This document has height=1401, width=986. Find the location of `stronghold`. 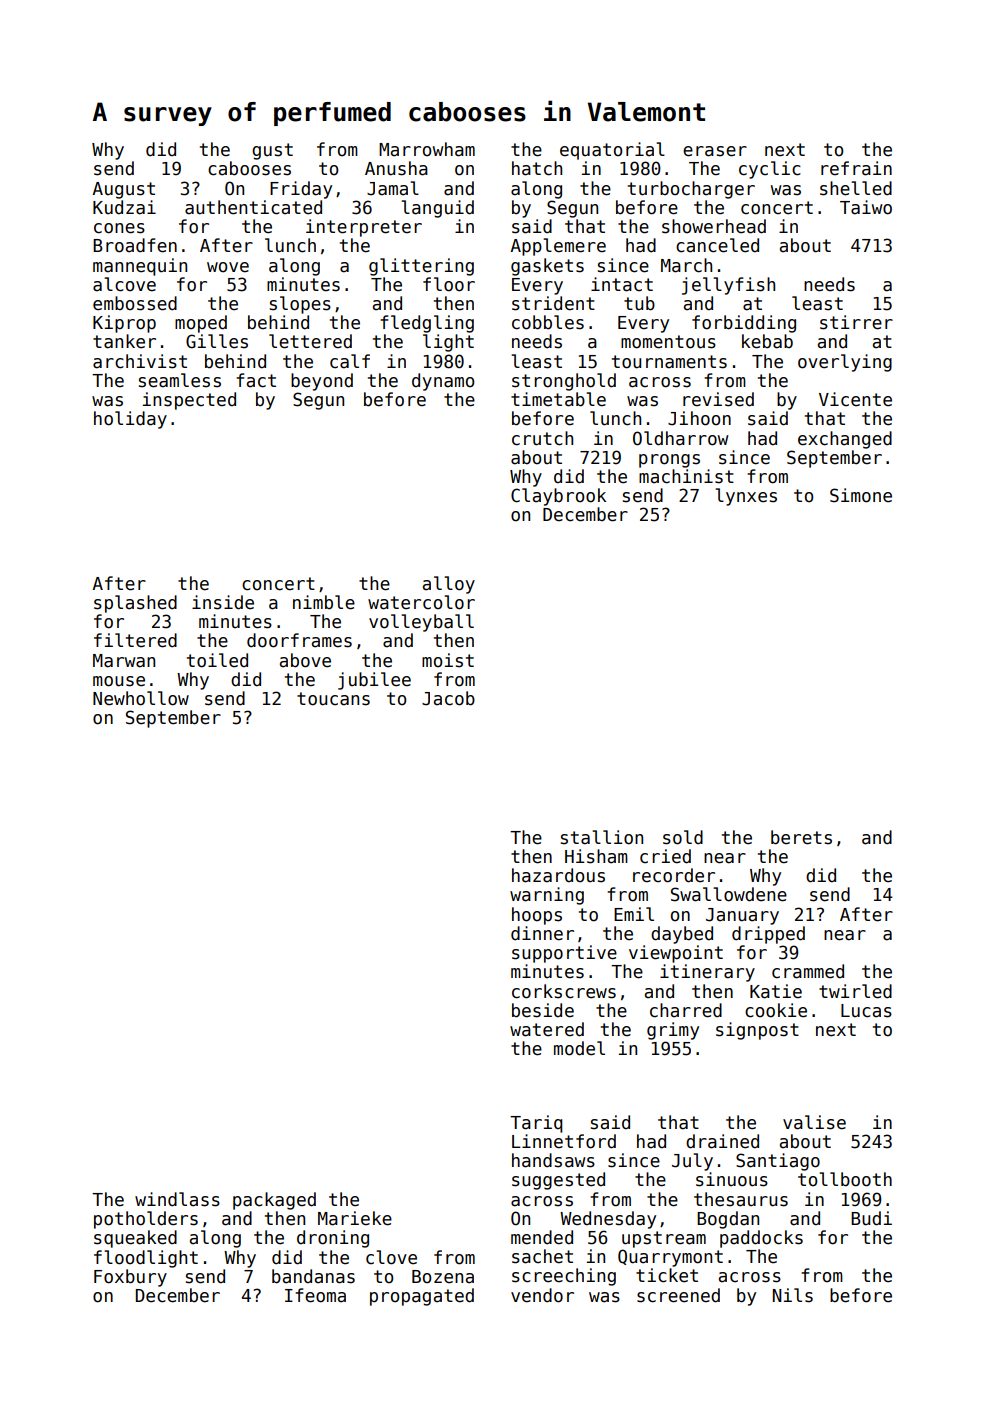

stronghold is located at coordinates (564, 382).
